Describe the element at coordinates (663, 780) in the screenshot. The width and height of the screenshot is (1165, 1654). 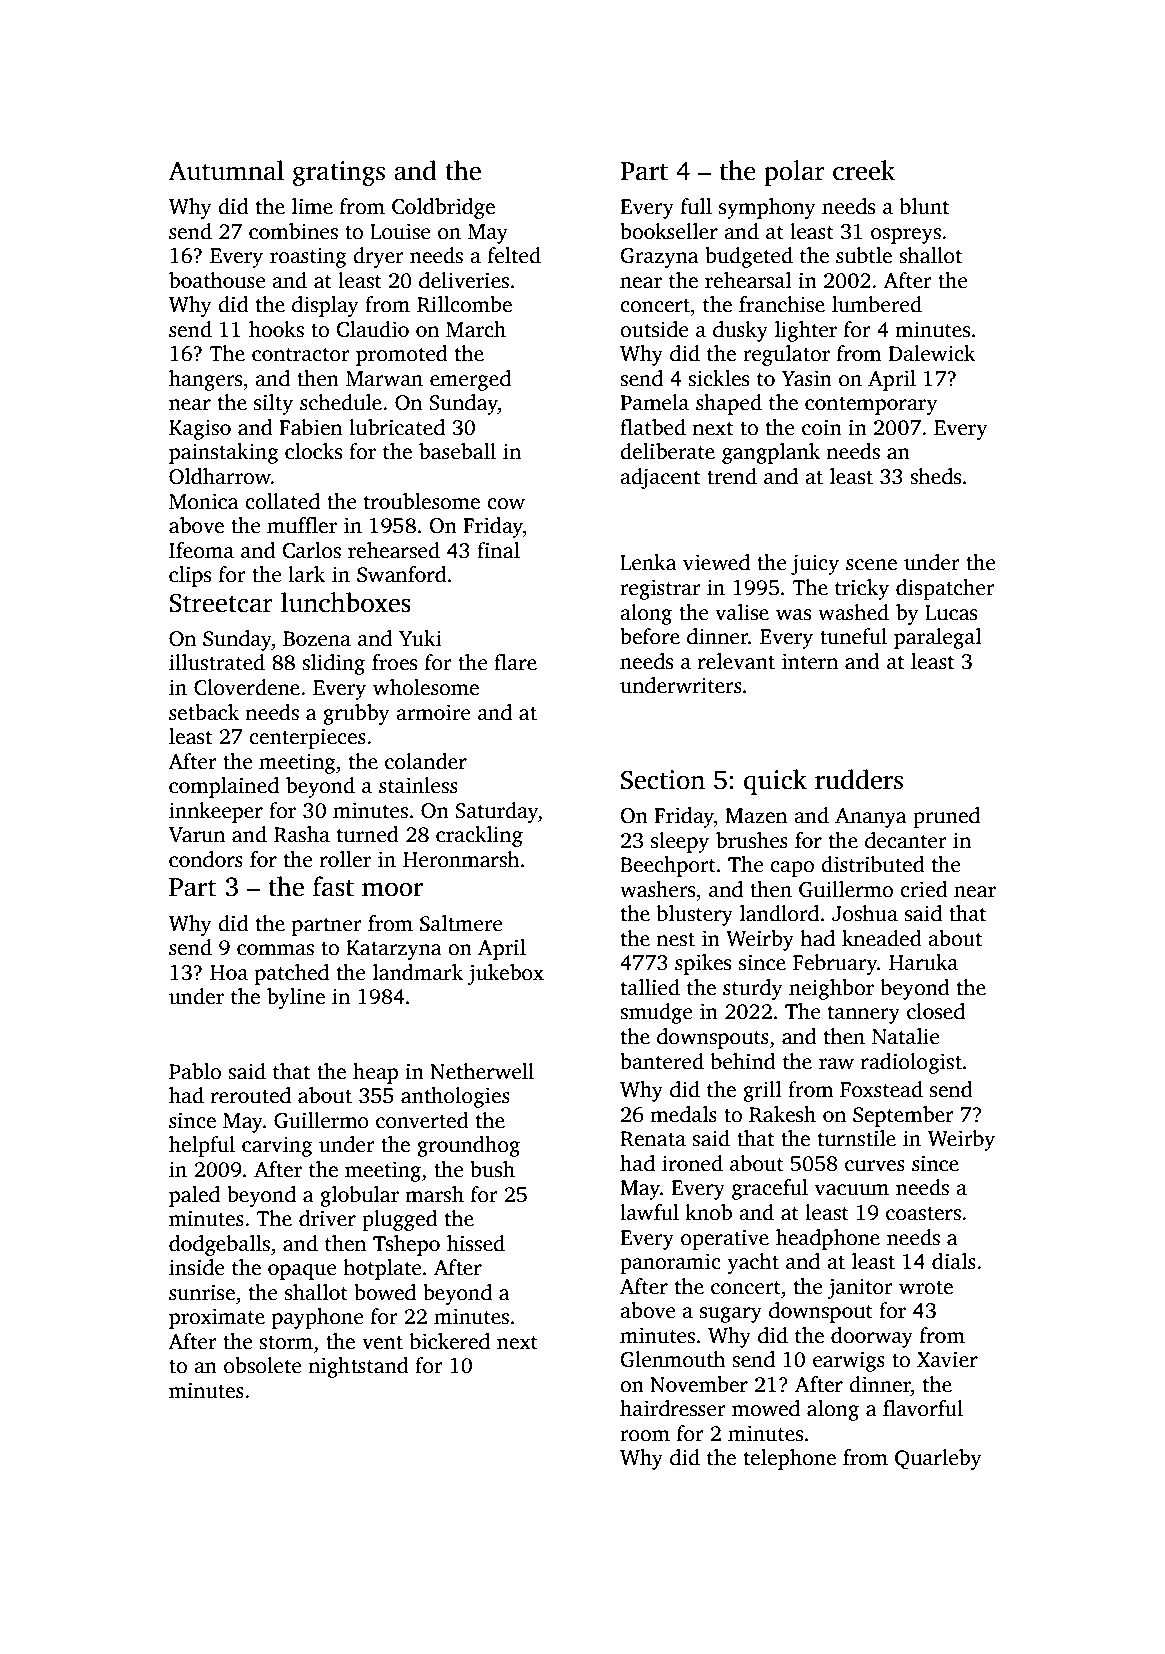
I see `Section` at that location.
